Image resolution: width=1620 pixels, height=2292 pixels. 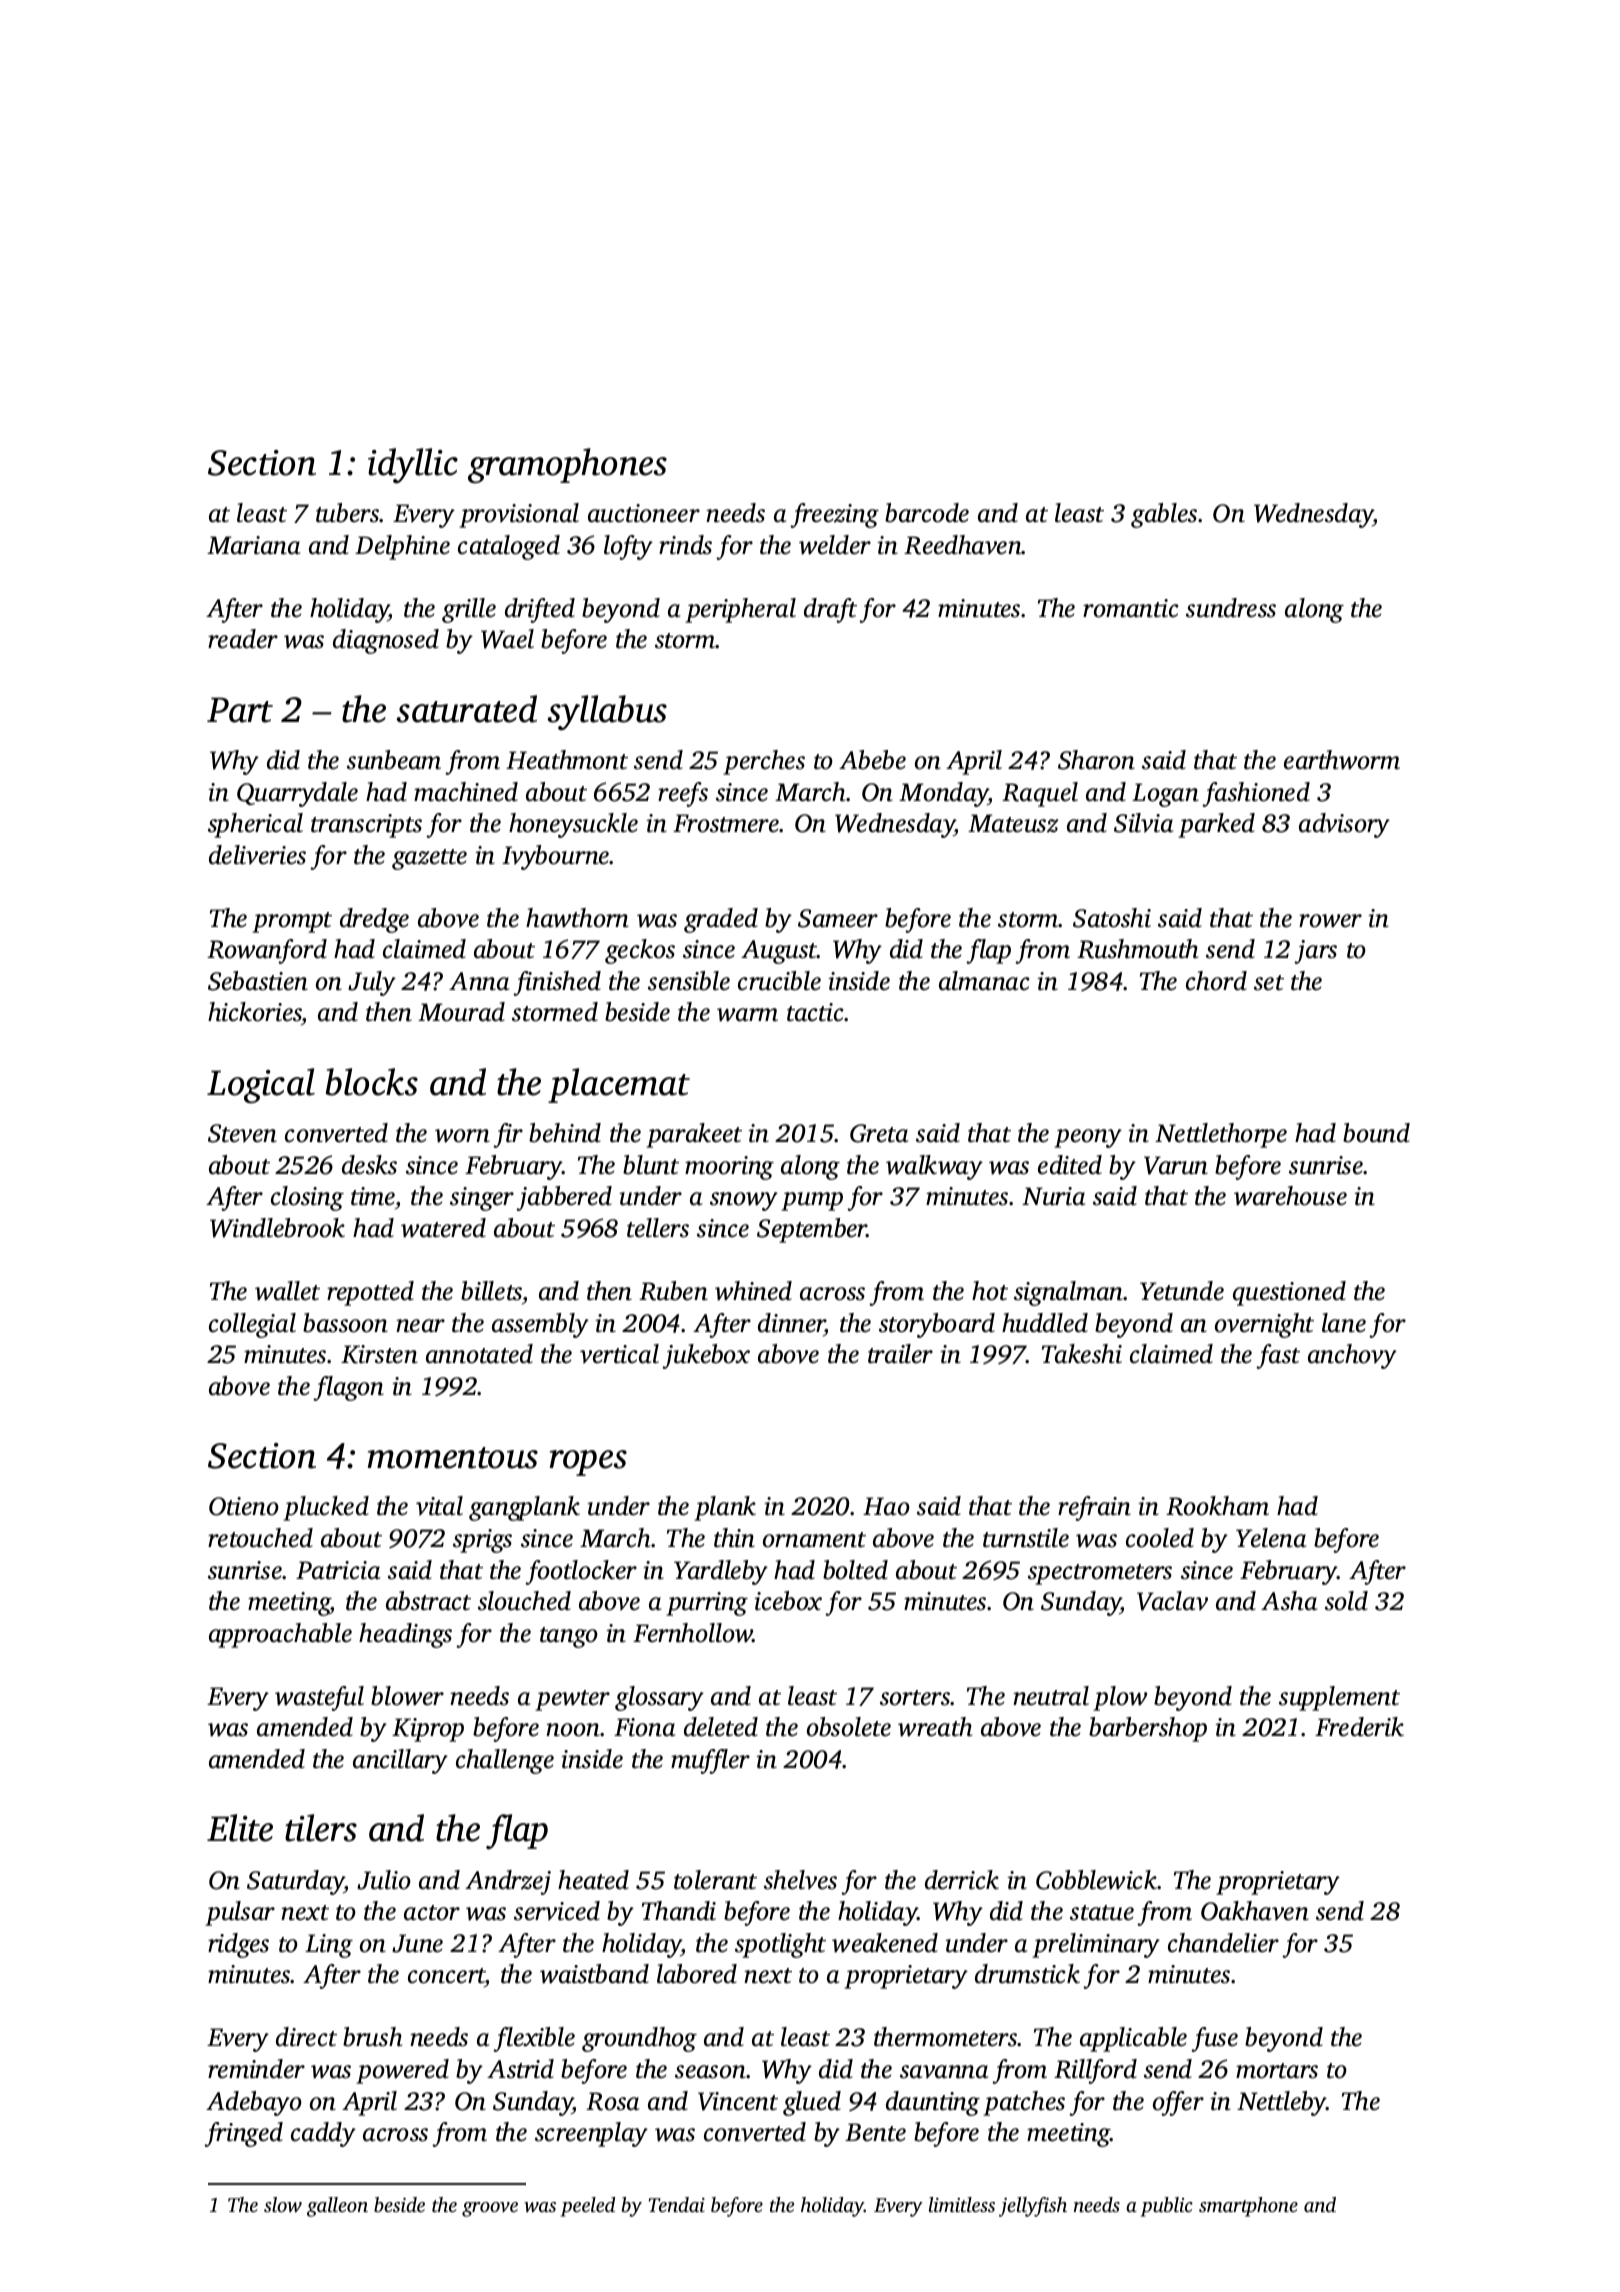 What do you see at coordinates (479, 1354) in the screenshot?
I see `annotated` at bounding box center [479, 1354].
